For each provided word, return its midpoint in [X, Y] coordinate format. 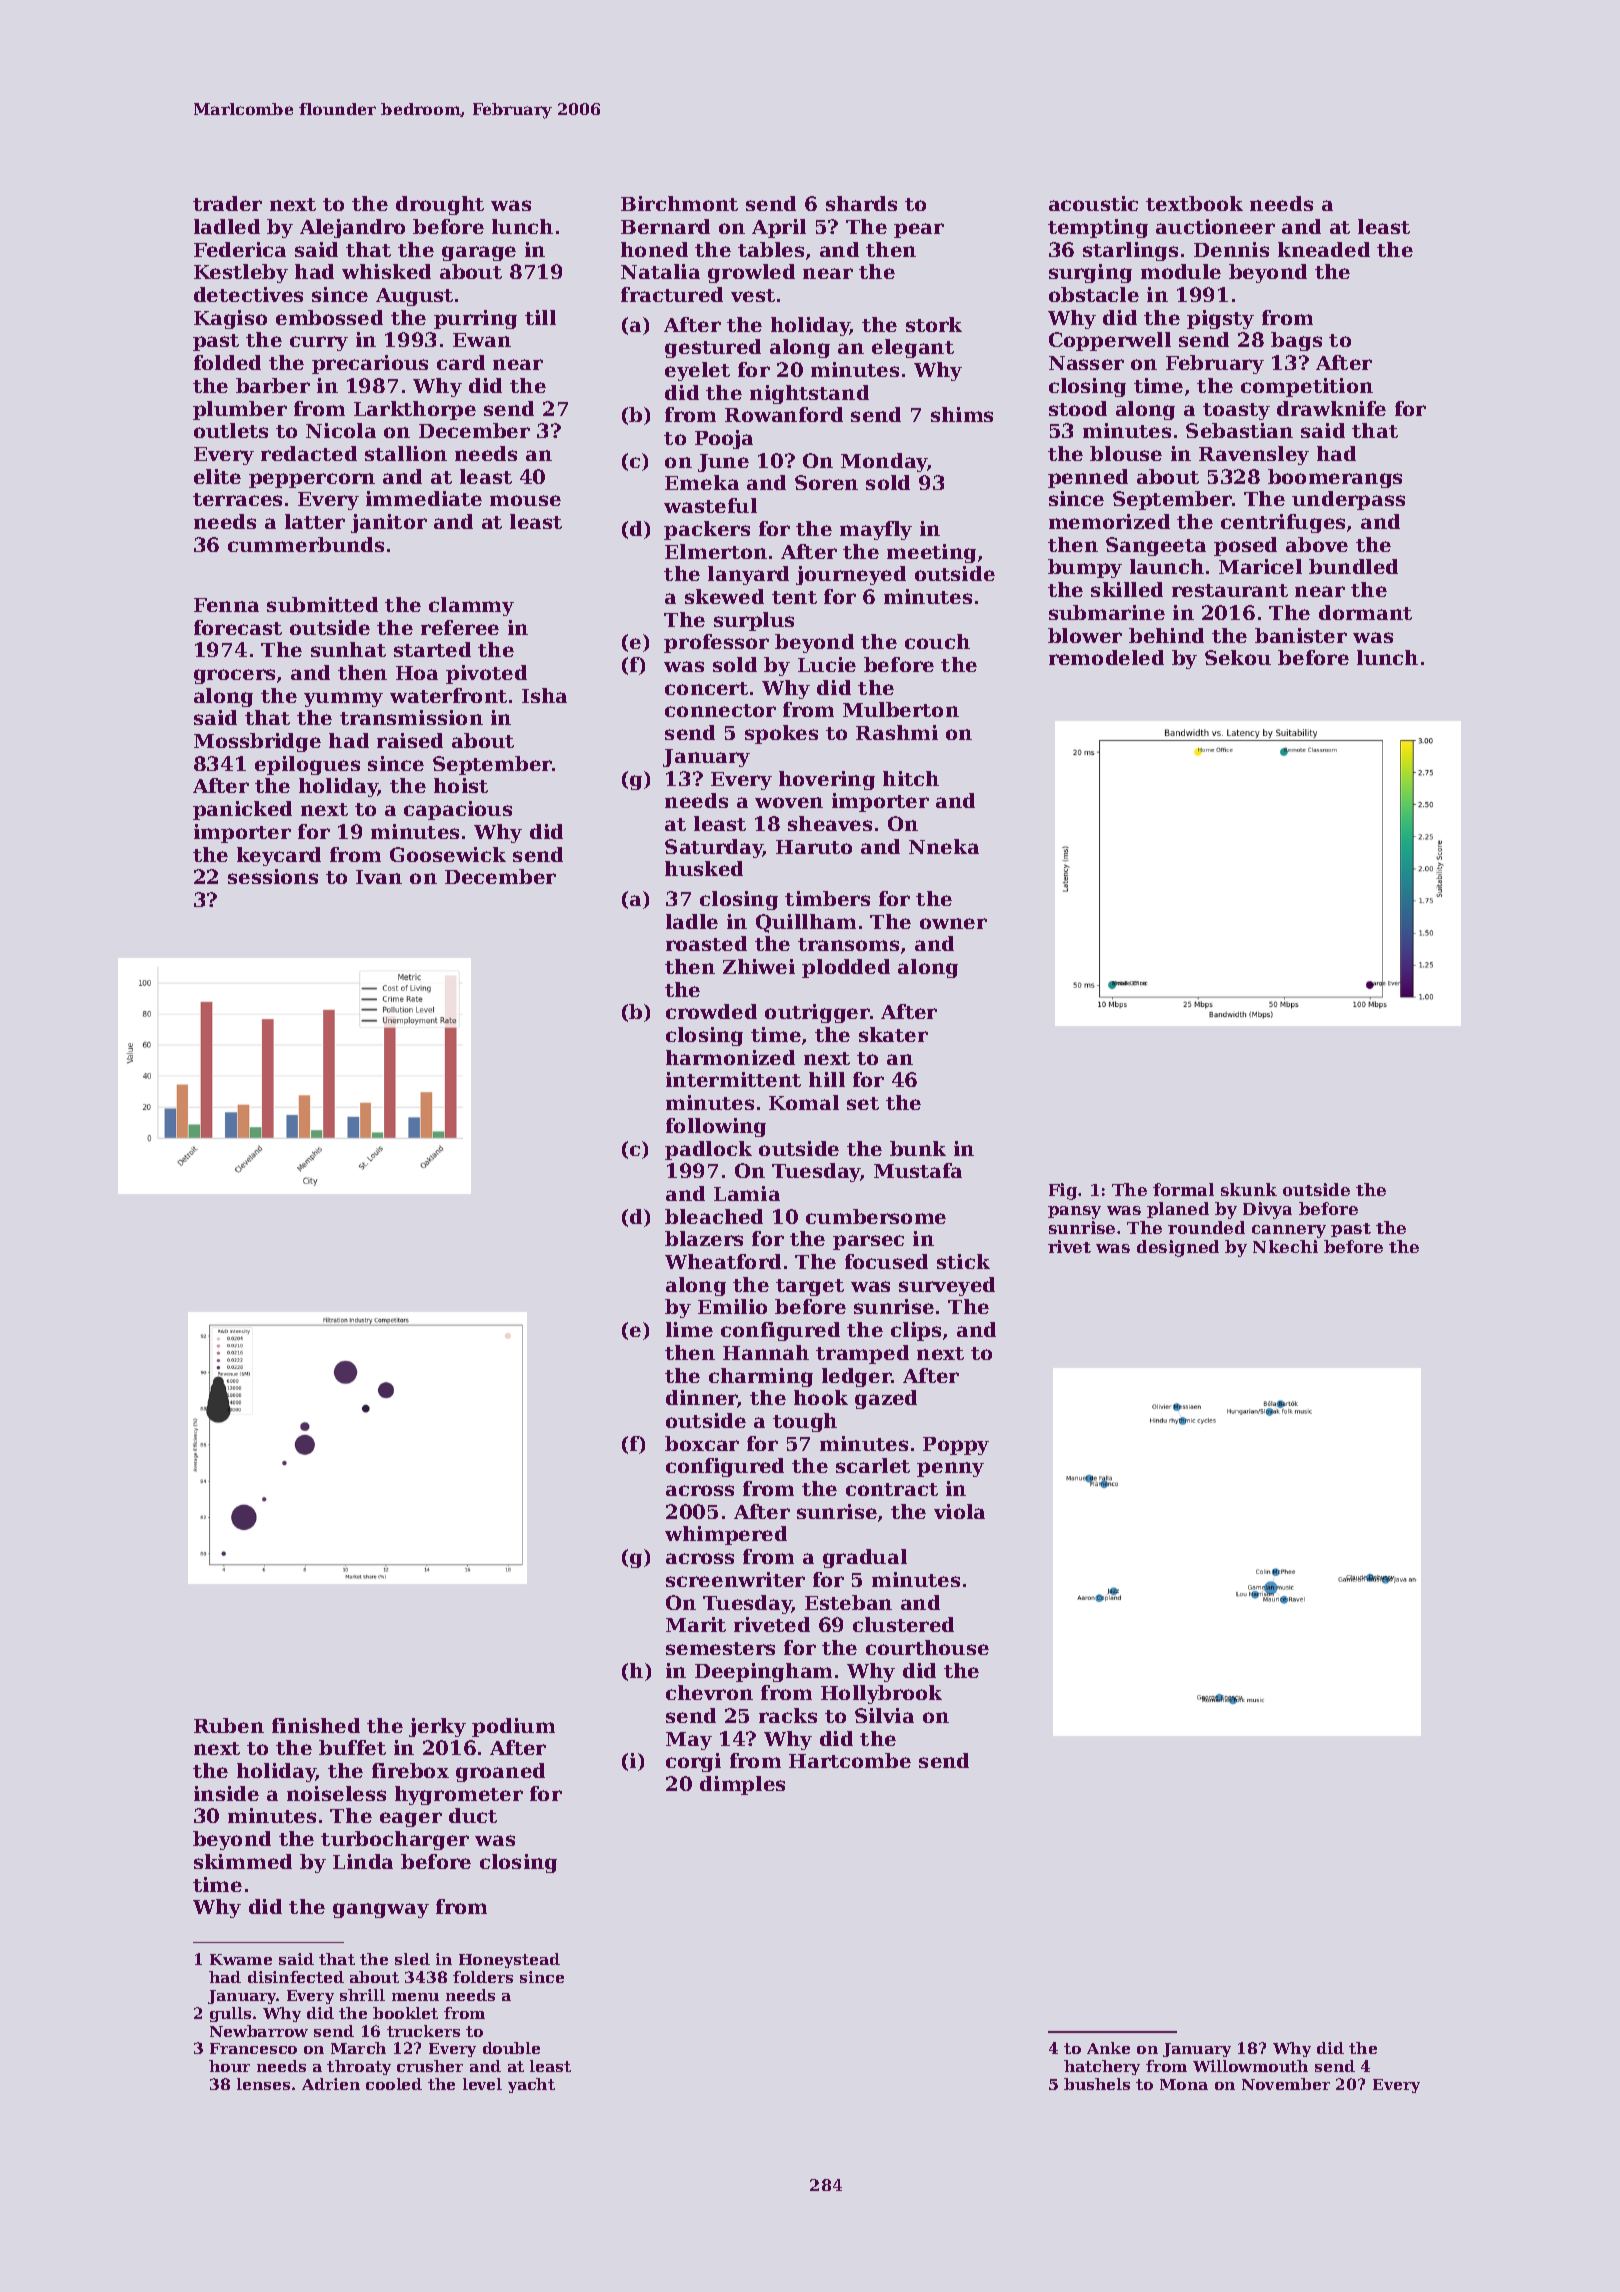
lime [689, 1329]
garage [479, 253]
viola [959, 1511]
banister [1301, 635]
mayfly [876, 530]
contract [892, 1489]
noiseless [336, 1793]
